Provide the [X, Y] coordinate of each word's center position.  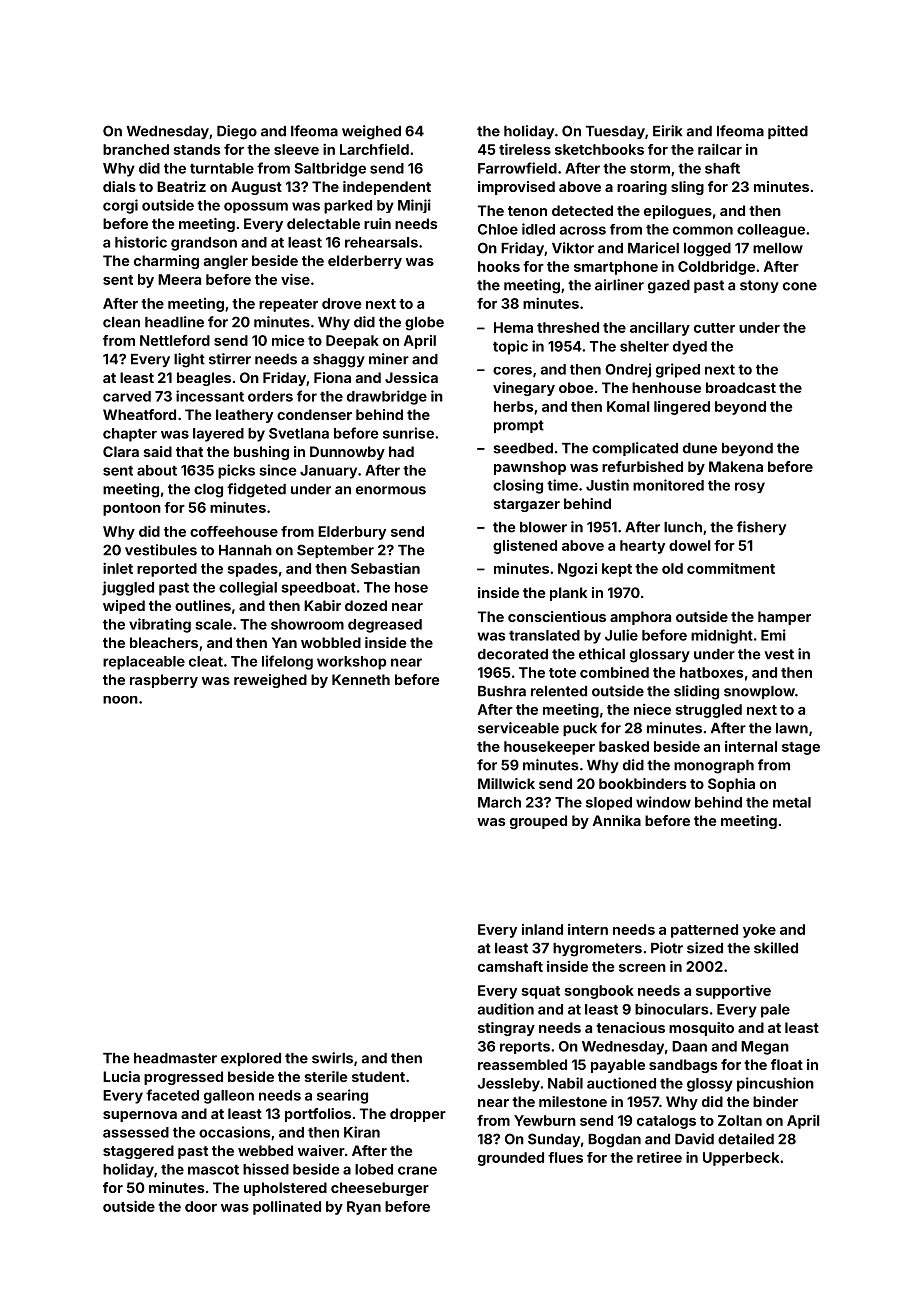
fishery [761, 528]
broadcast [741, 387]
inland [542, 929]
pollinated [287, 1208]
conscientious [557, 616]
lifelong [287, 662]
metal [792, 802]
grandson [204, 244]
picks [236, 471]
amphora [640, 618]
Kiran [362, 1132]
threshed [568, 327]
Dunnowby [347, 453]
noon [120, 700]
